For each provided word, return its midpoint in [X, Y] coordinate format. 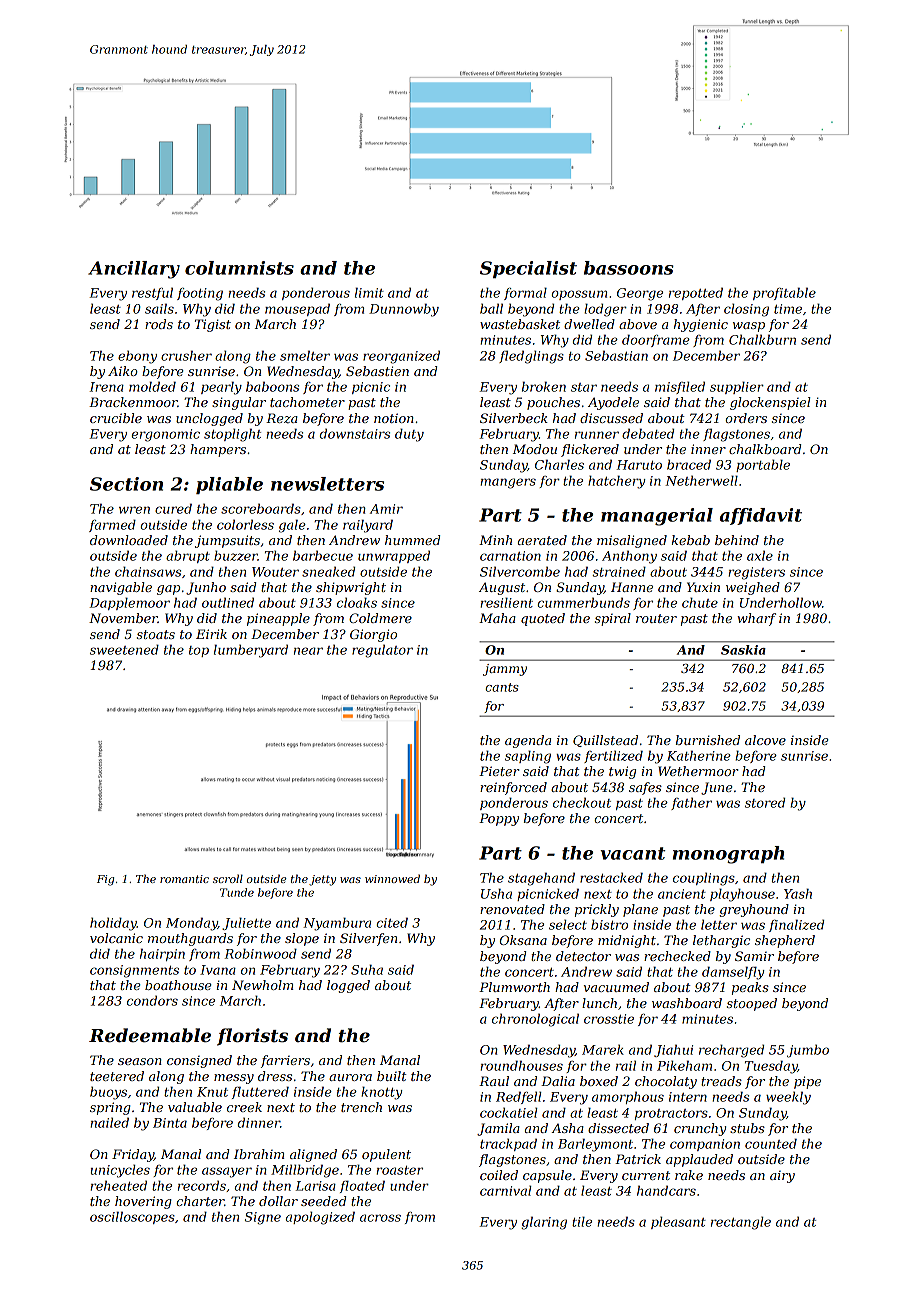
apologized [320, 1218]
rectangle [741, 1223]
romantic [184, 879]
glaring [544, 1223]
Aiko [123, 371]
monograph [728, 855]
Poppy [499, 819]
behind [737, 540]
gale [292, 526]
